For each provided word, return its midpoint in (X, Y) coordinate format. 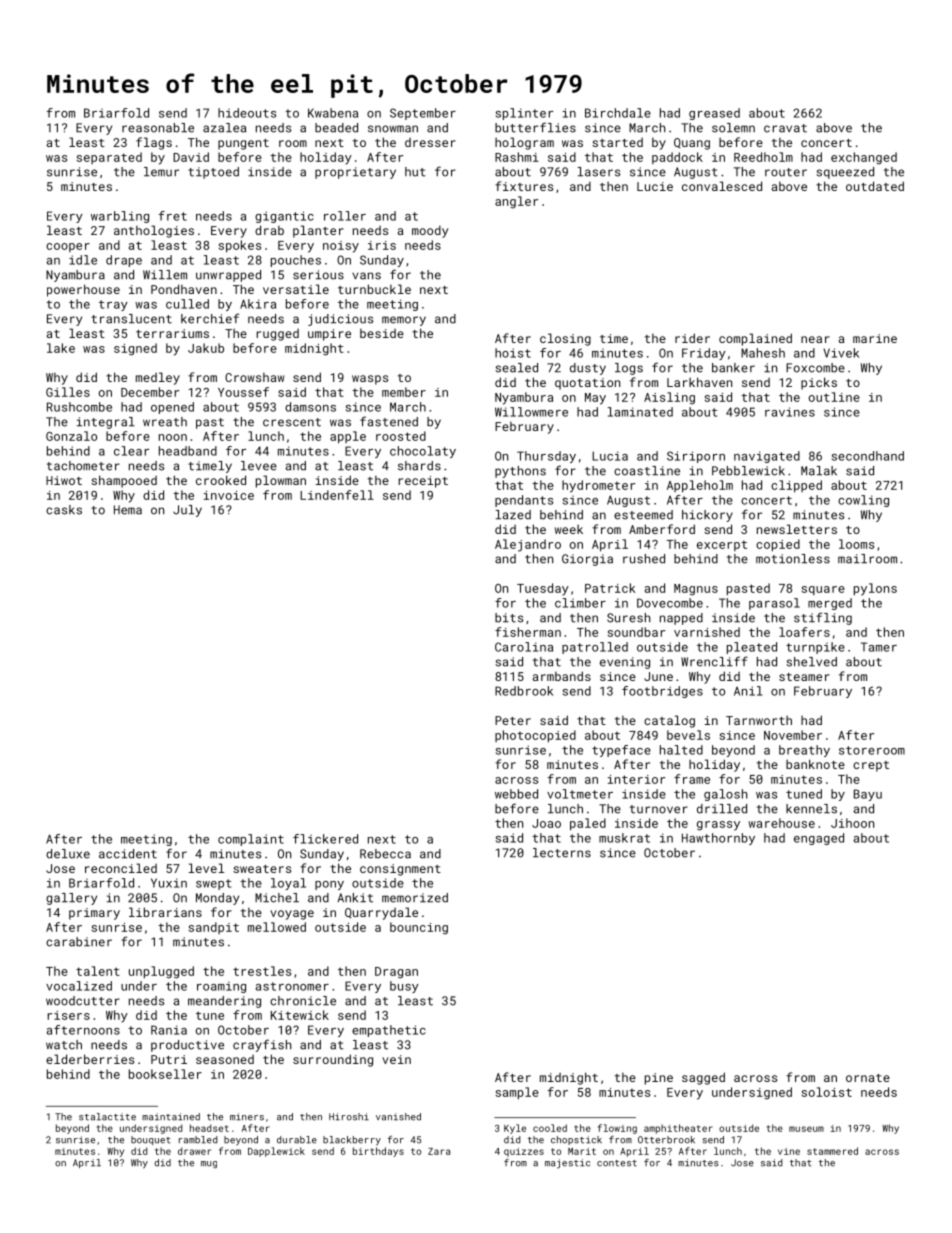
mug (209, 1164)
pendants (524, 501)
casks (64, 510)
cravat (785, 128)
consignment (400, 870)
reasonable (158, 128)
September (423, 114)
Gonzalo (71, 436)
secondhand (868, 456)
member (404, 392)
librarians (165, 912)
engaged (819, 839)
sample (517, 1093)
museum (806, 1129)
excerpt (722, 545)
